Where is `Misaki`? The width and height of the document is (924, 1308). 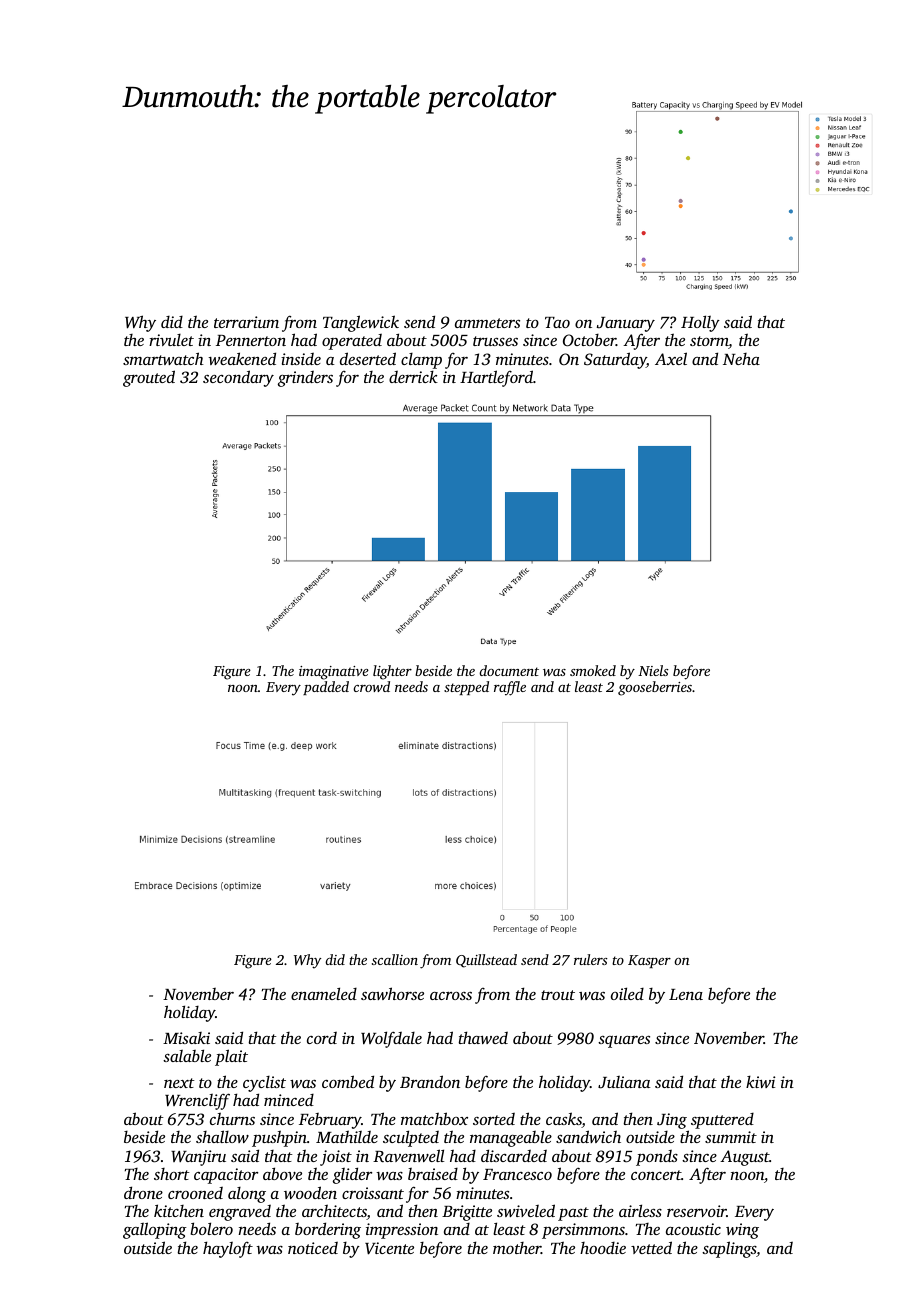 Misaki is located at coordinates (186, 1038).
